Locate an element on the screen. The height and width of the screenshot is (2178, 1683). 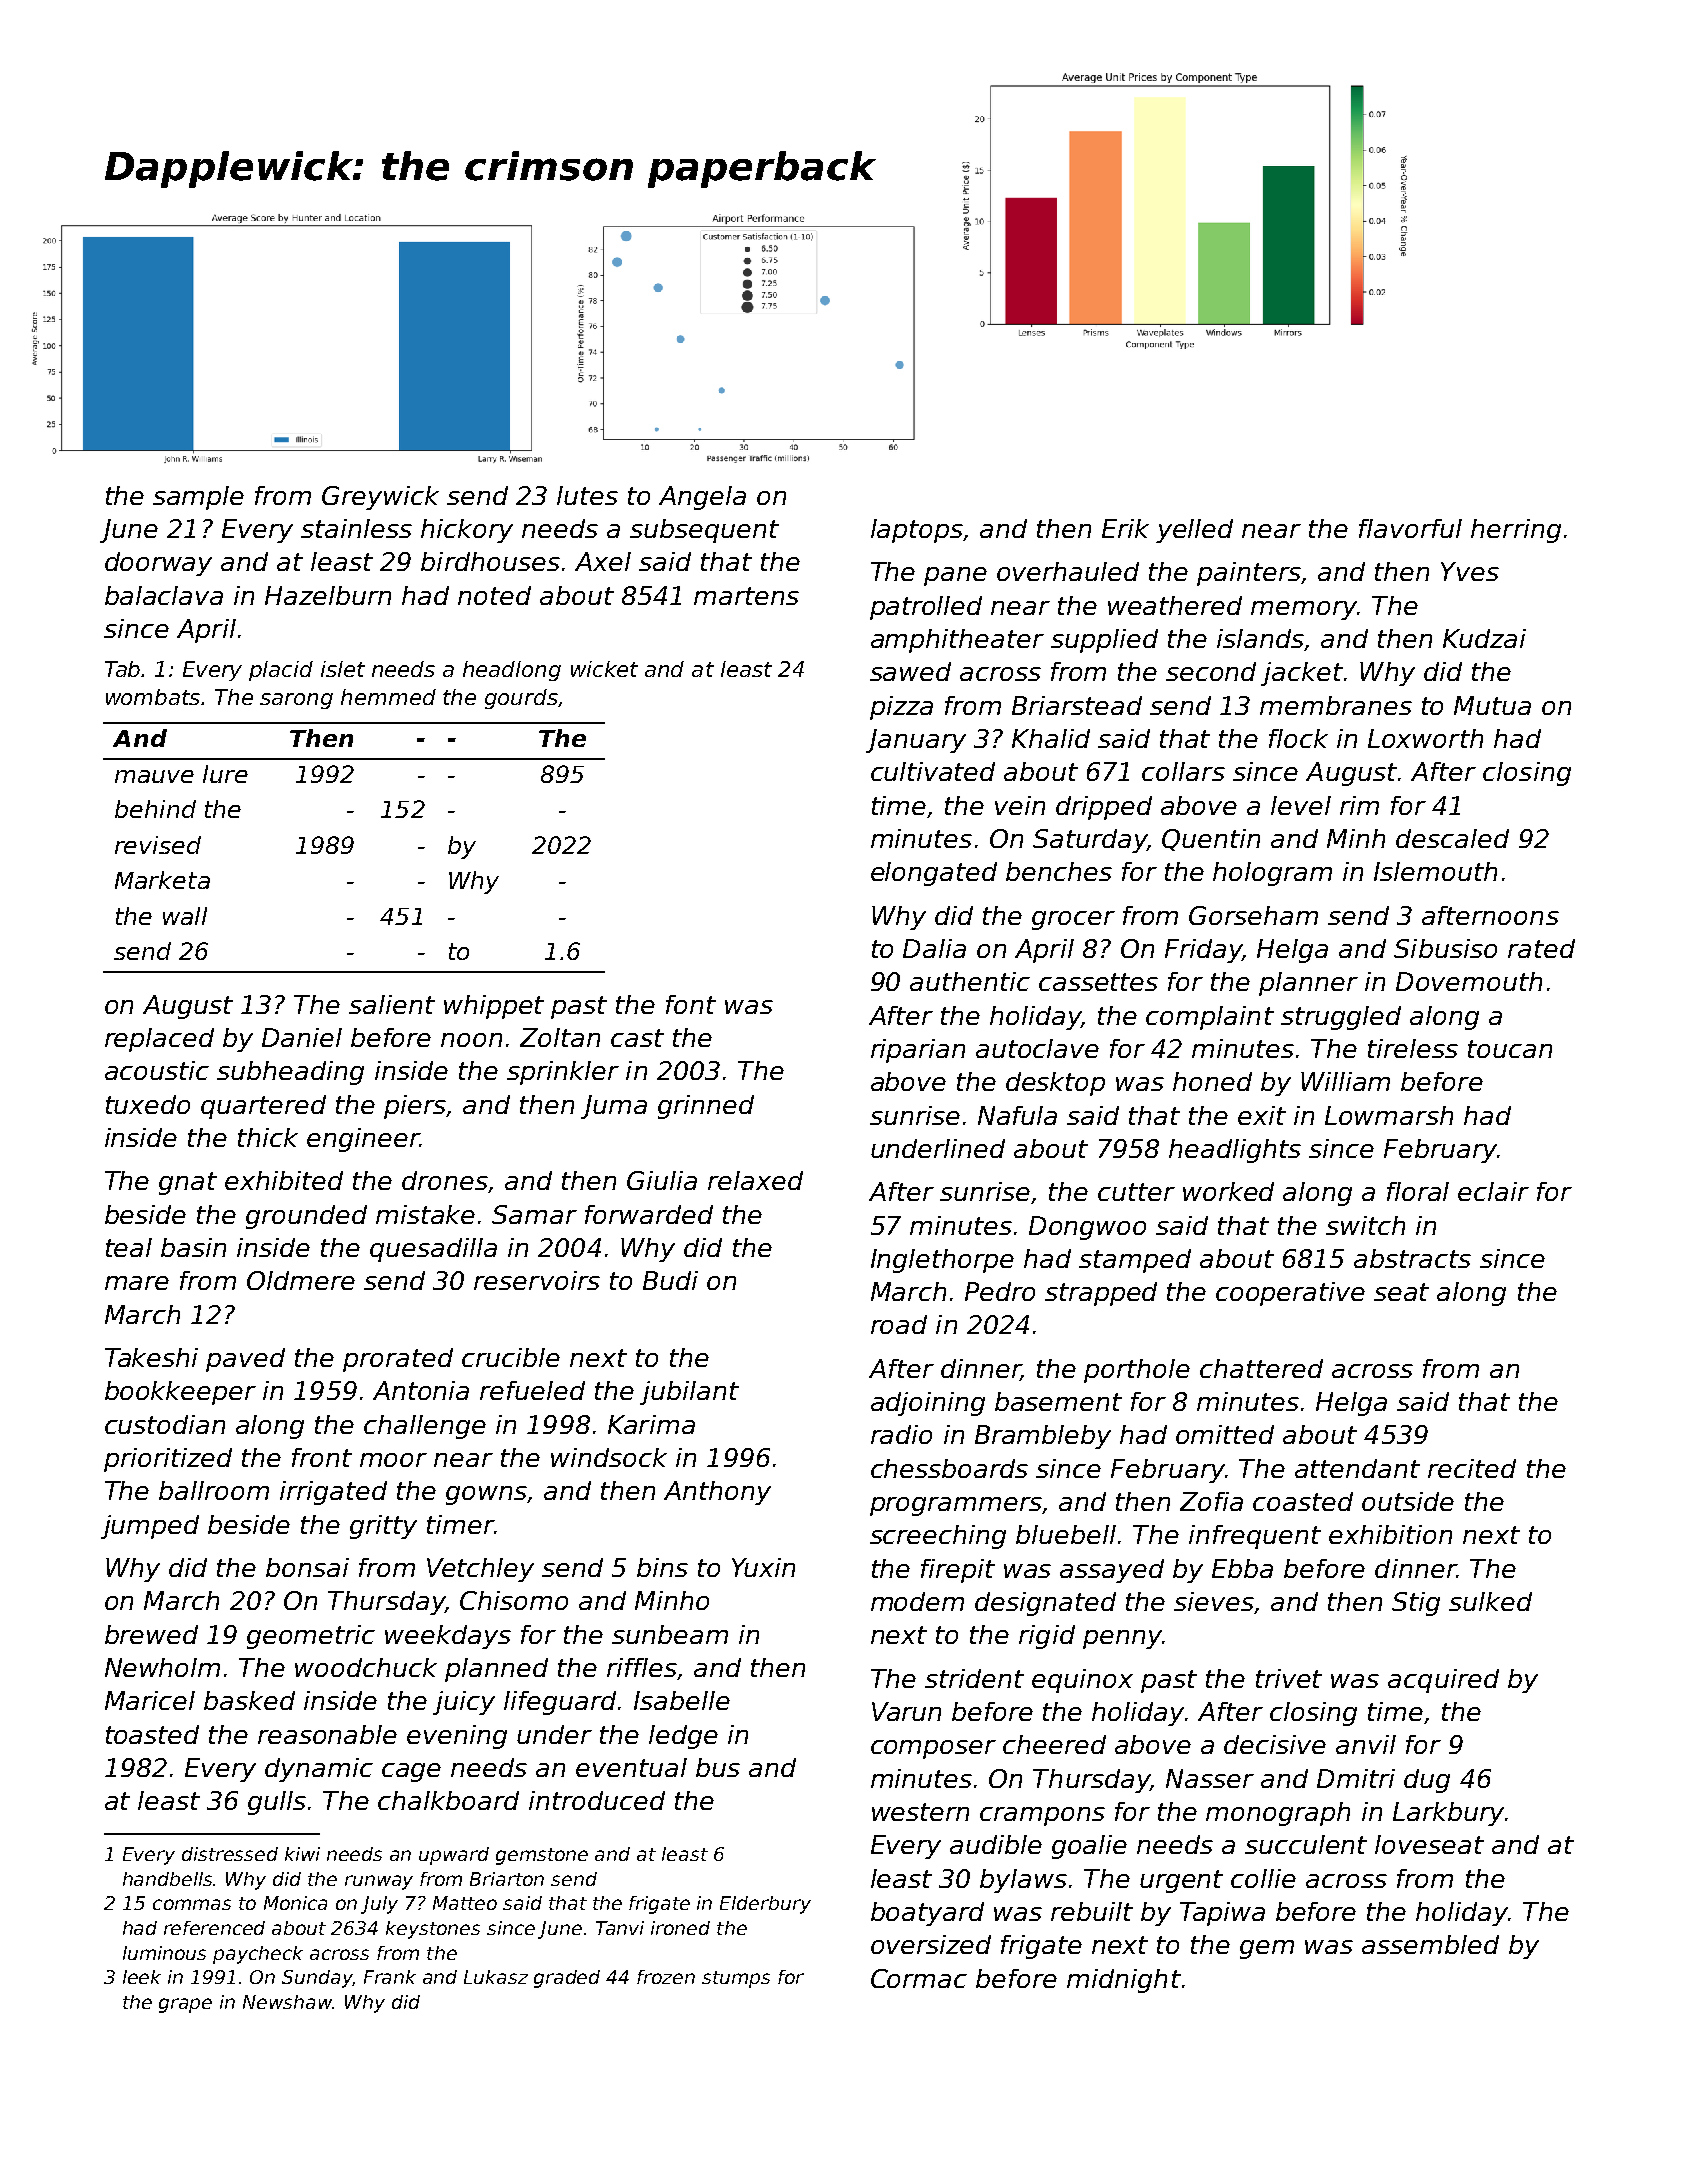
boatyard is located at coordinates (927, 1914).
